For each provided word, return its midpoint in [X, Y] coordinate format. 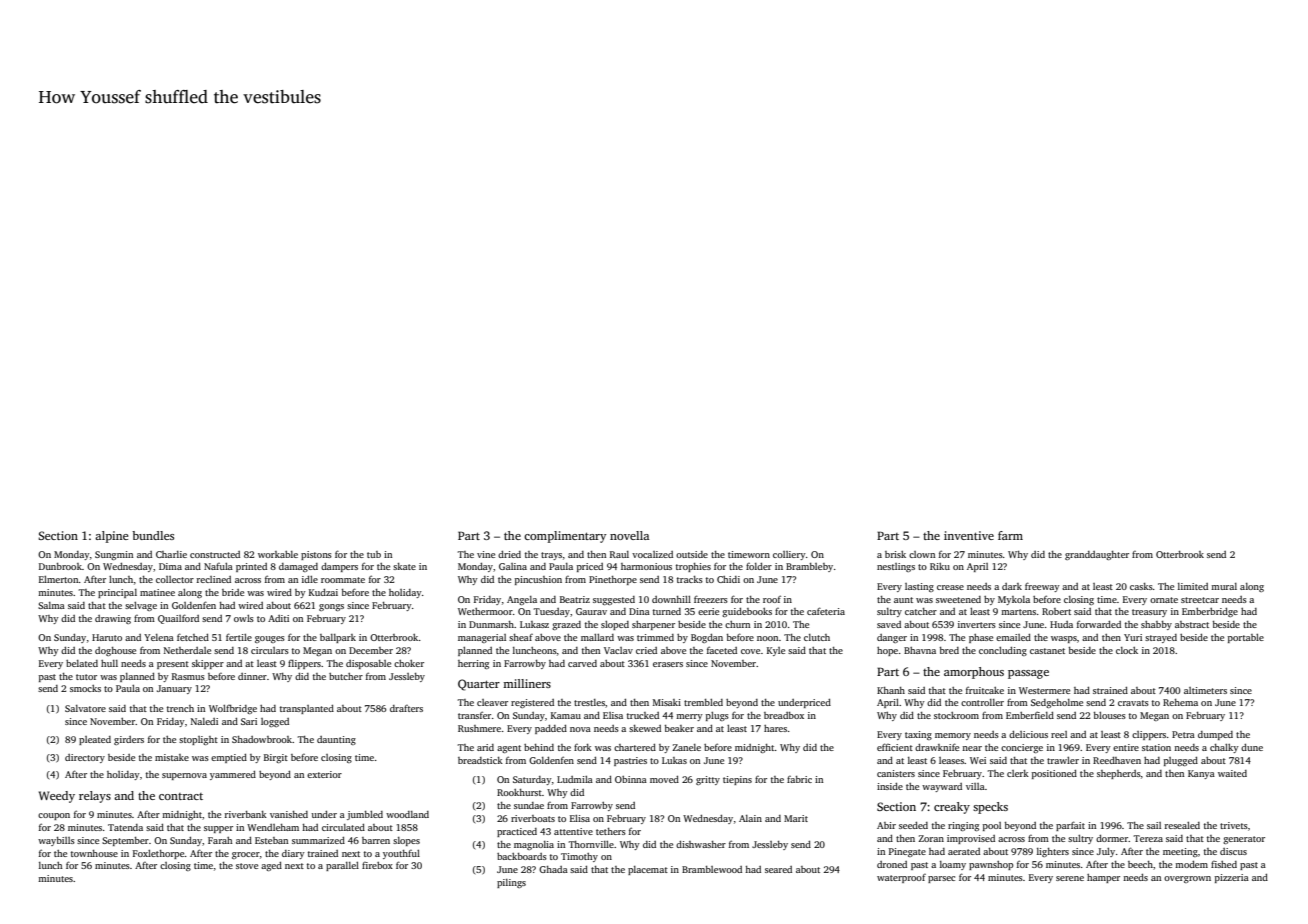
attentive [573, 831]
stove [247, 866]
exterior [324, 774]
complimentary [565, 537]
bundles [153, 535]
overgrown [1187, 879]
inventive [969, 535]
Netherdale [187, 650]
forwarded [1099, 624]
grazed [566, 625]
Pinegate [907, 852]
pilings [511, 883]
